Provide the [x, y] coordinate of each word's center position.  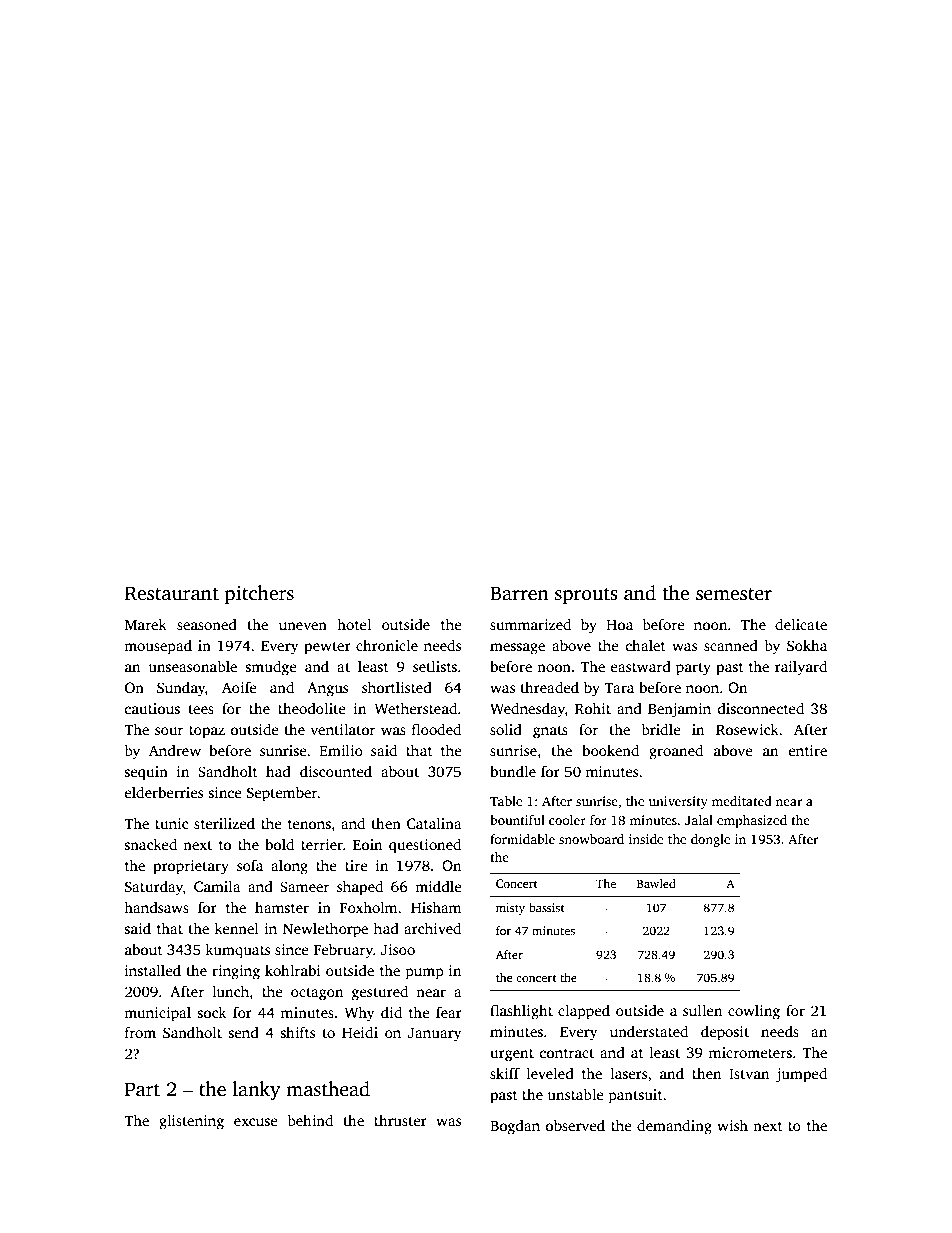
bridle [661, 729]
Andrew [175, 750]
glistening [191, 1122]
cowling [754, 1012]
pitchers [259, 595]
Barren [519, 593]
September [282, 794]
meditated [742, 801]
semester [734, 594]
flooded [436, 729]
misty [510, 909]
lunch [230, 991]
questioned [425, 846]
